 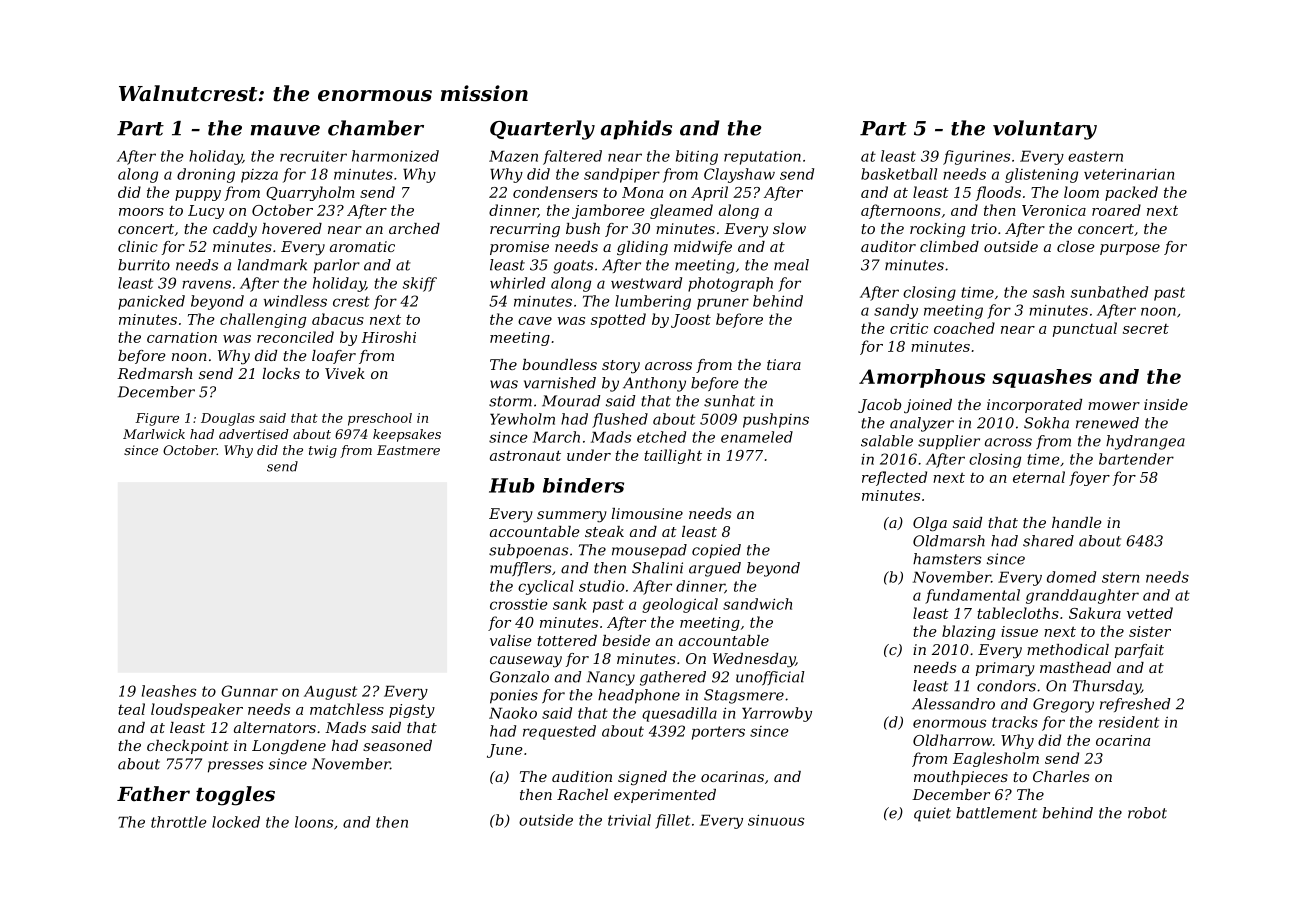 I want to click on Quarterly, so click(x=542, y=130).
